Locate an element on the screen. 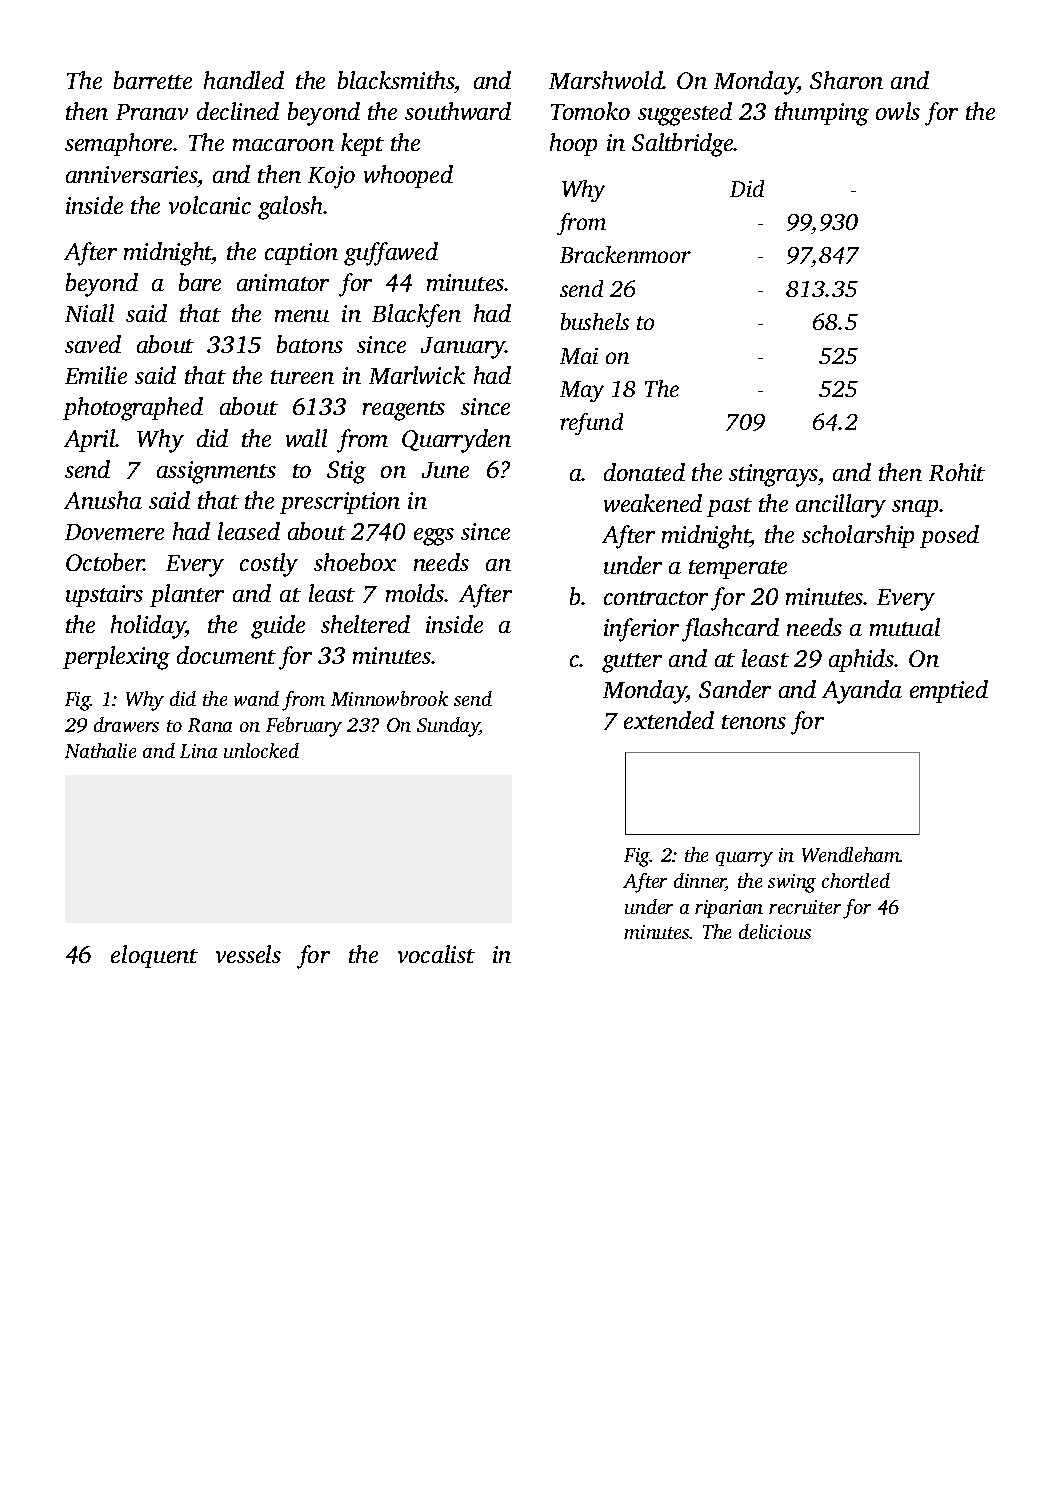 This screenshot has height=1507, width=1061. June is located at coordinates (445, 470).
